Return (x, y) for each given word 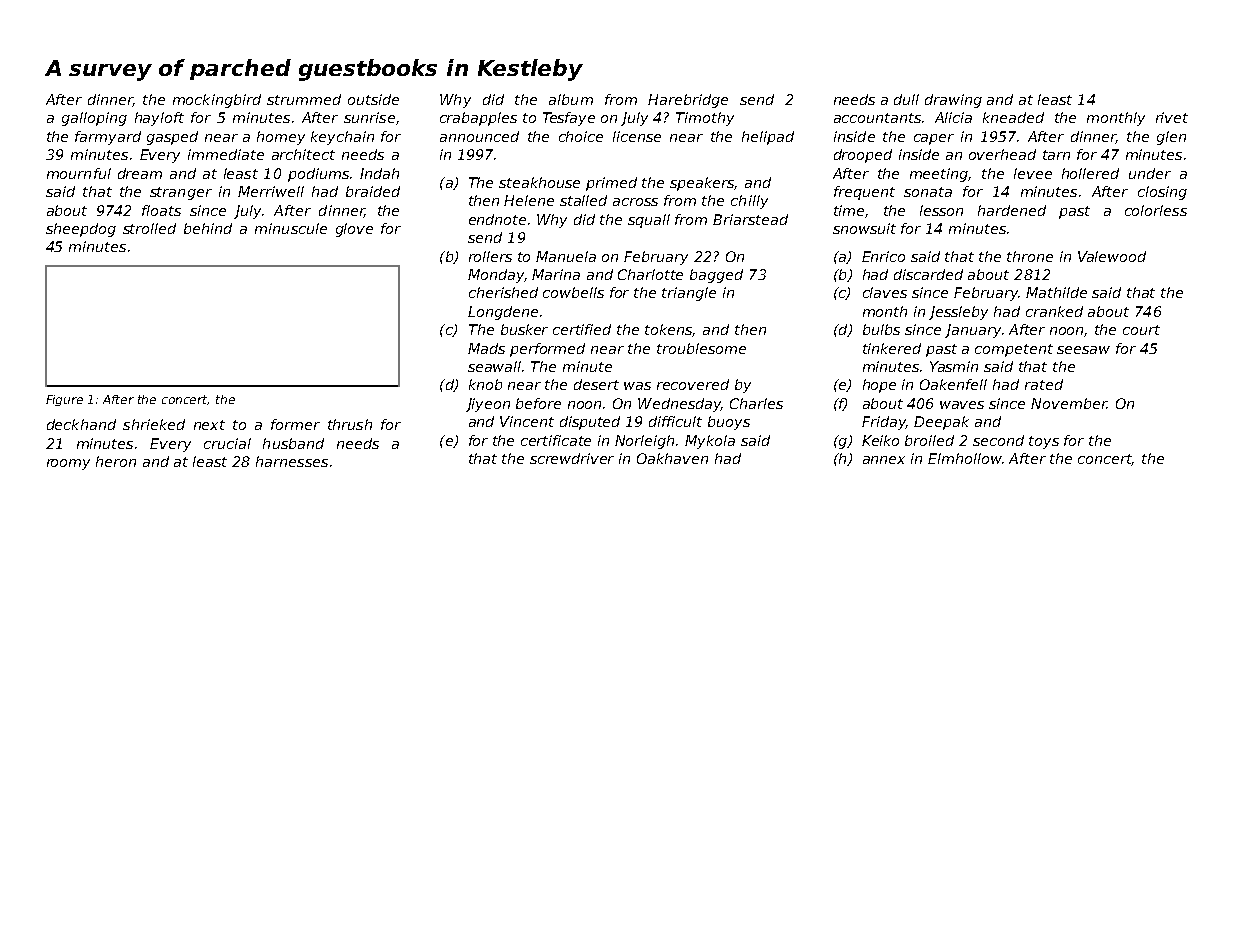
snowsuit (864, 228)
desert (596, 384)
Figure (64, 400)
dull (906, 99)
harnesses (292, 461)
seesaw (1083, 350)
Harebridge (688, 101)
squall (649, 221)
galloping (94, 119)
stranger (181, 193)
